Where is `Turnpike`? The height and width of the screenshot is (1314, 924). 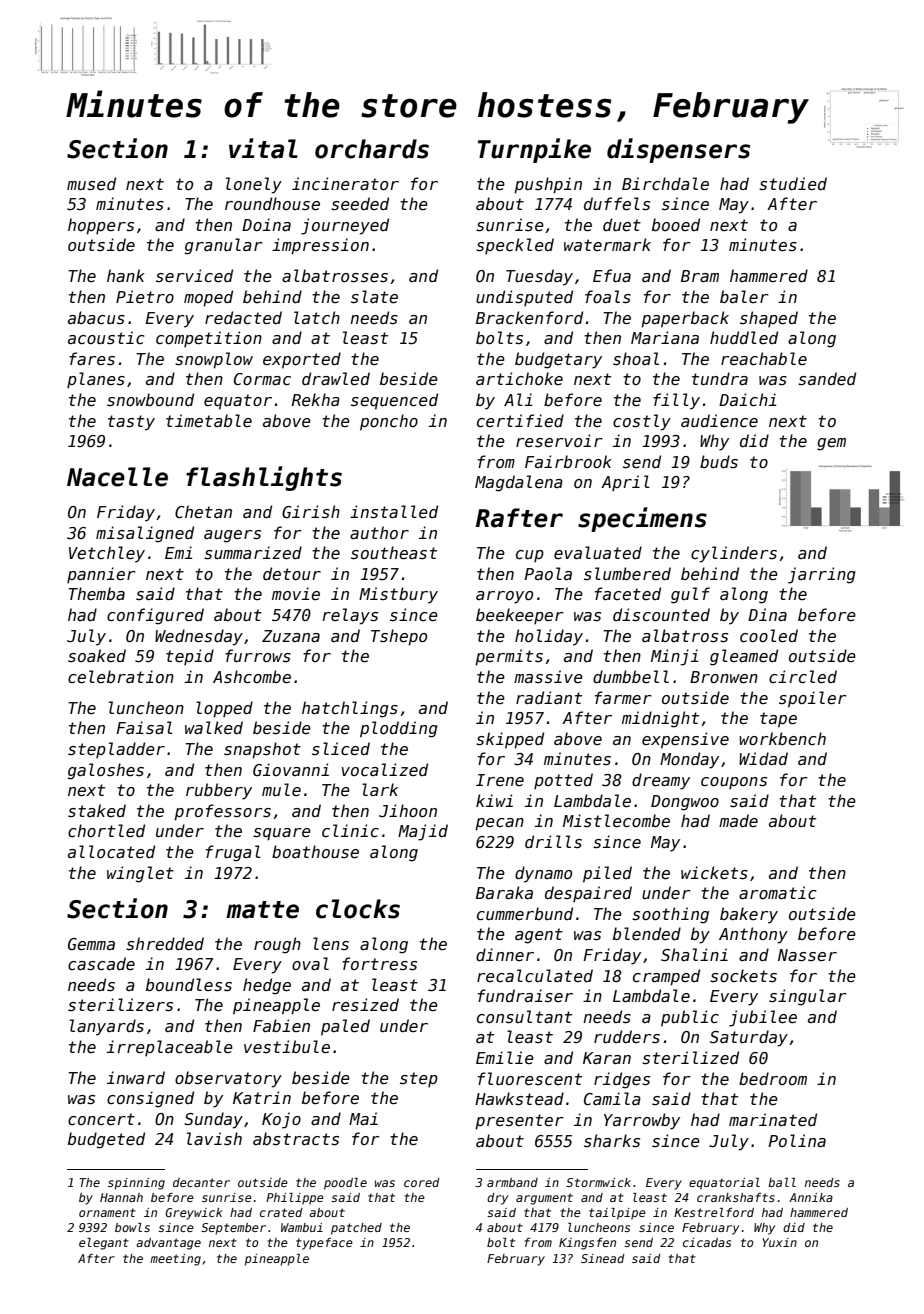
Turnpike is located at coordinates (534, 150).
